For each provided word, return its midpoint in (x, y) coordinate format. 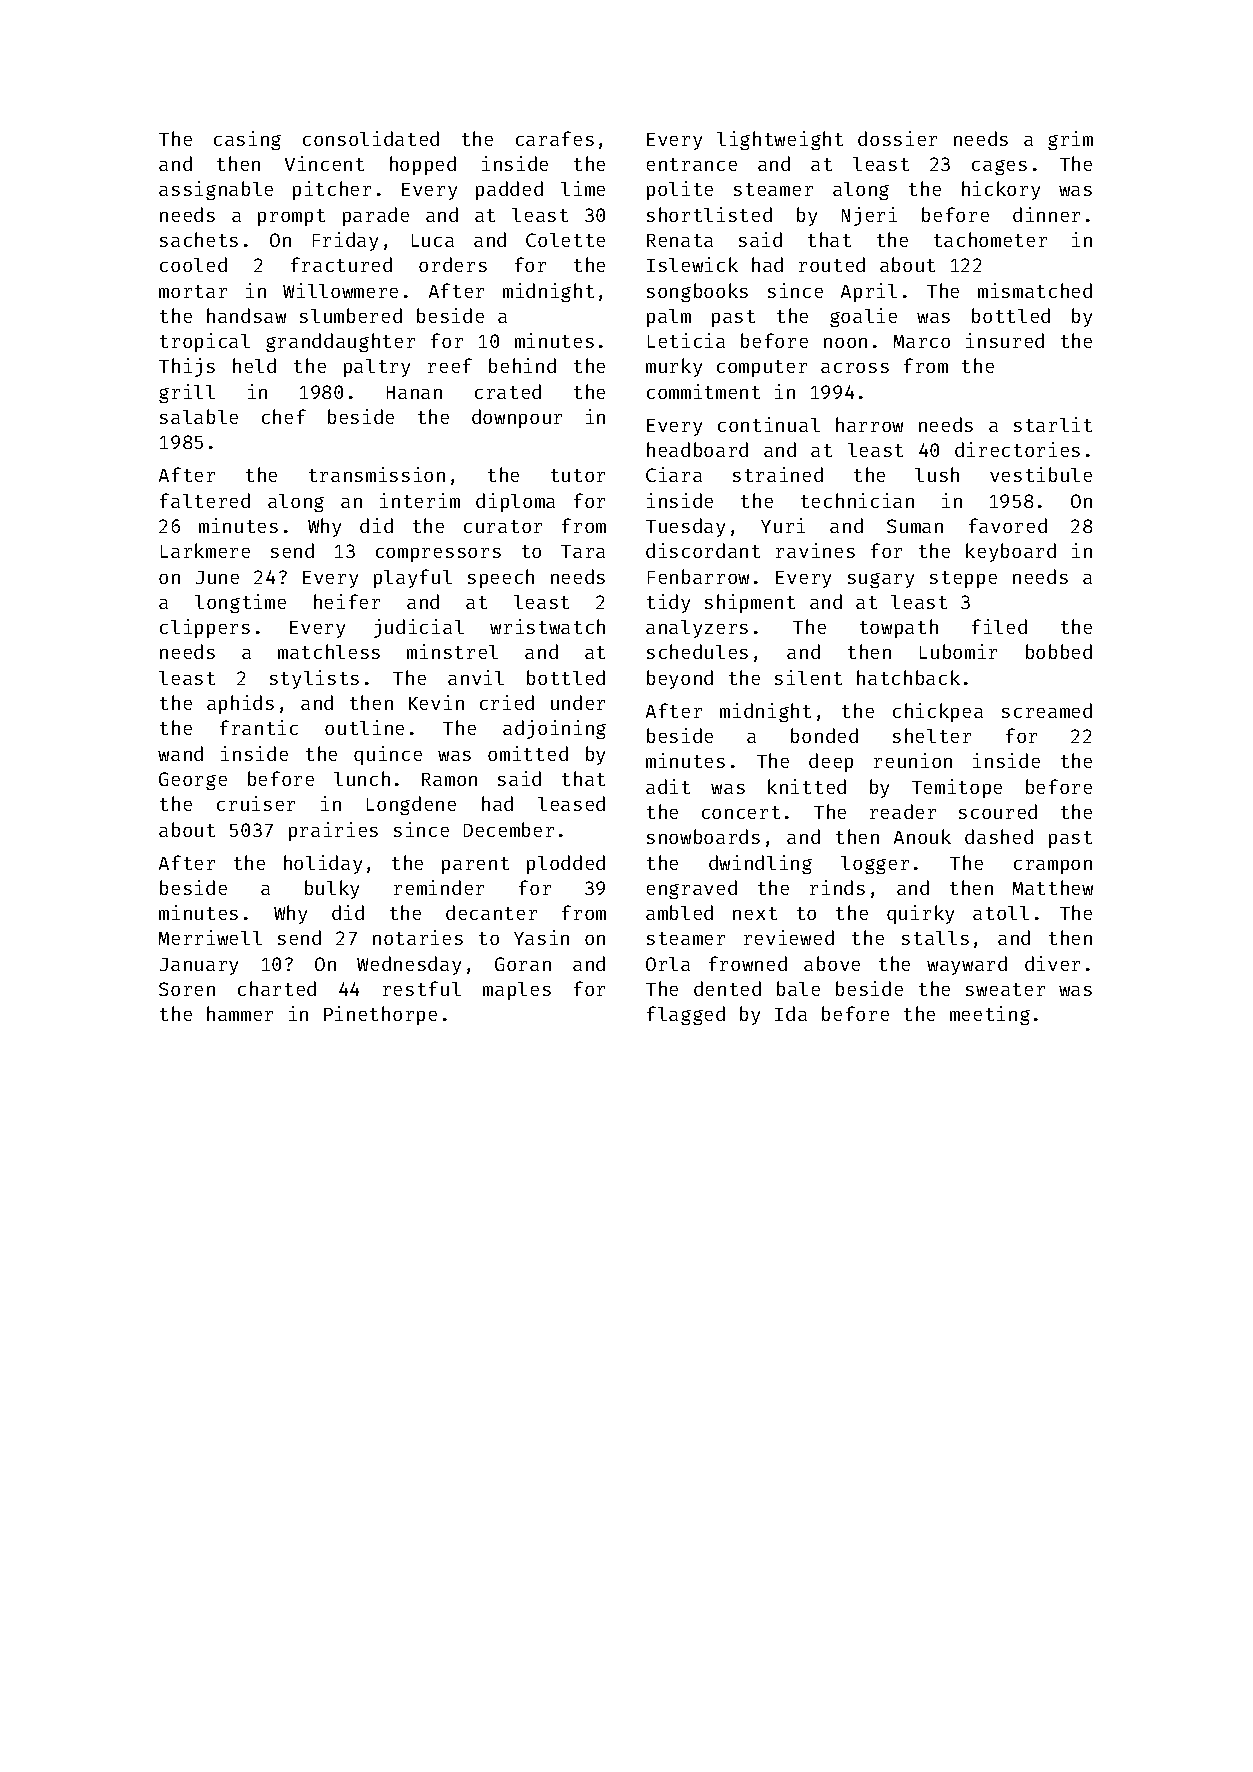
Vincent (324, 163)
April (869, 292)
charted (277, 988)
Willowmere (340, 290)
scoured (998, 811)
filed (999, 626)
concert (741, 812)
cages (999, 167)
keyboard (1011, 552)
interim (420, 500)
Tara (583, 551)
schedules (697, 651)
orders (453, 264)
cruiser (256, 803)
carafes (555, 138)
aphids (240, 704)
